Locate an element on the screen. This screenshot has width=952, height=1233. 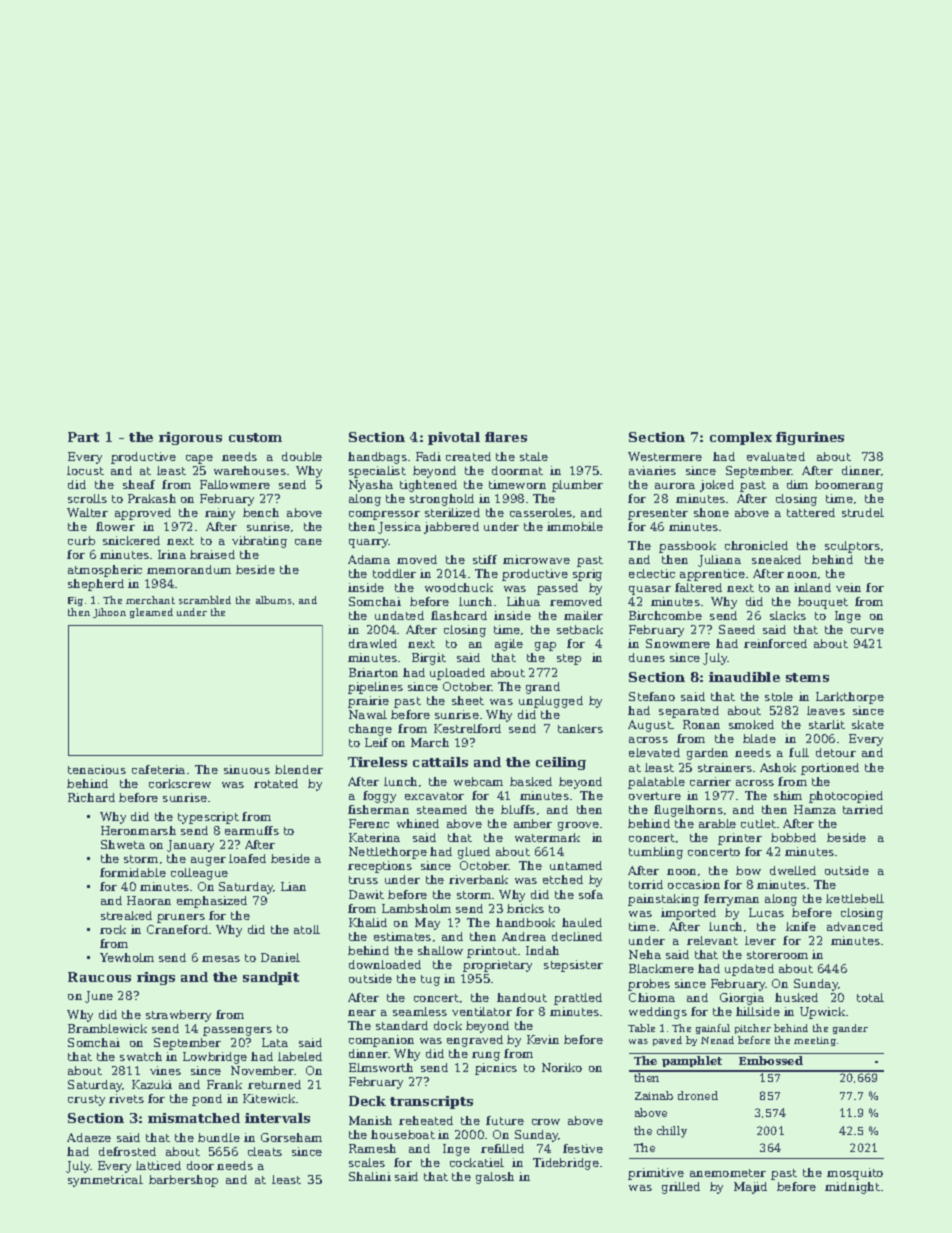
rings is located at coordinates (156, 978).
